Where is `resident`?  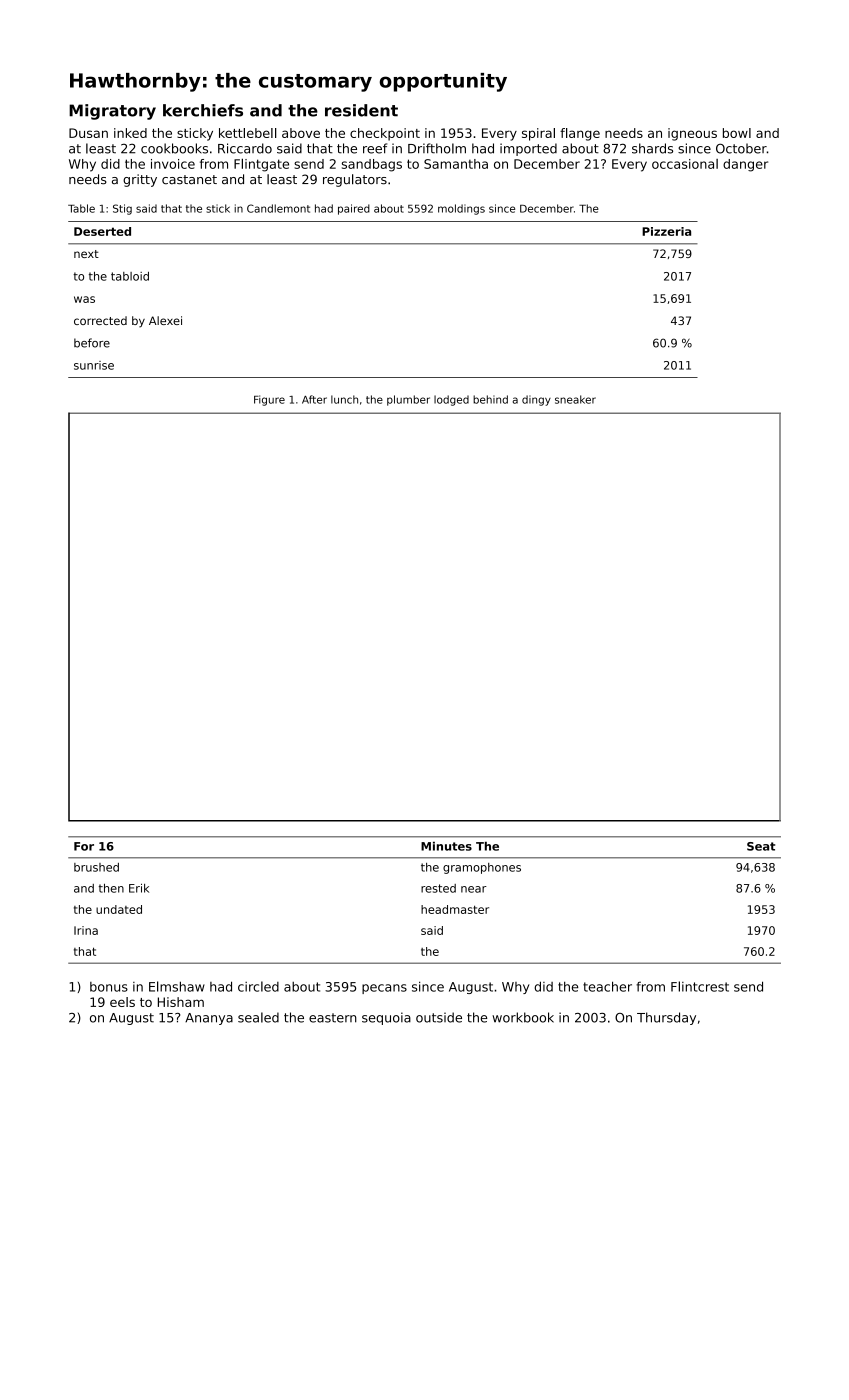 resident is located at coordinates (361, 110).
